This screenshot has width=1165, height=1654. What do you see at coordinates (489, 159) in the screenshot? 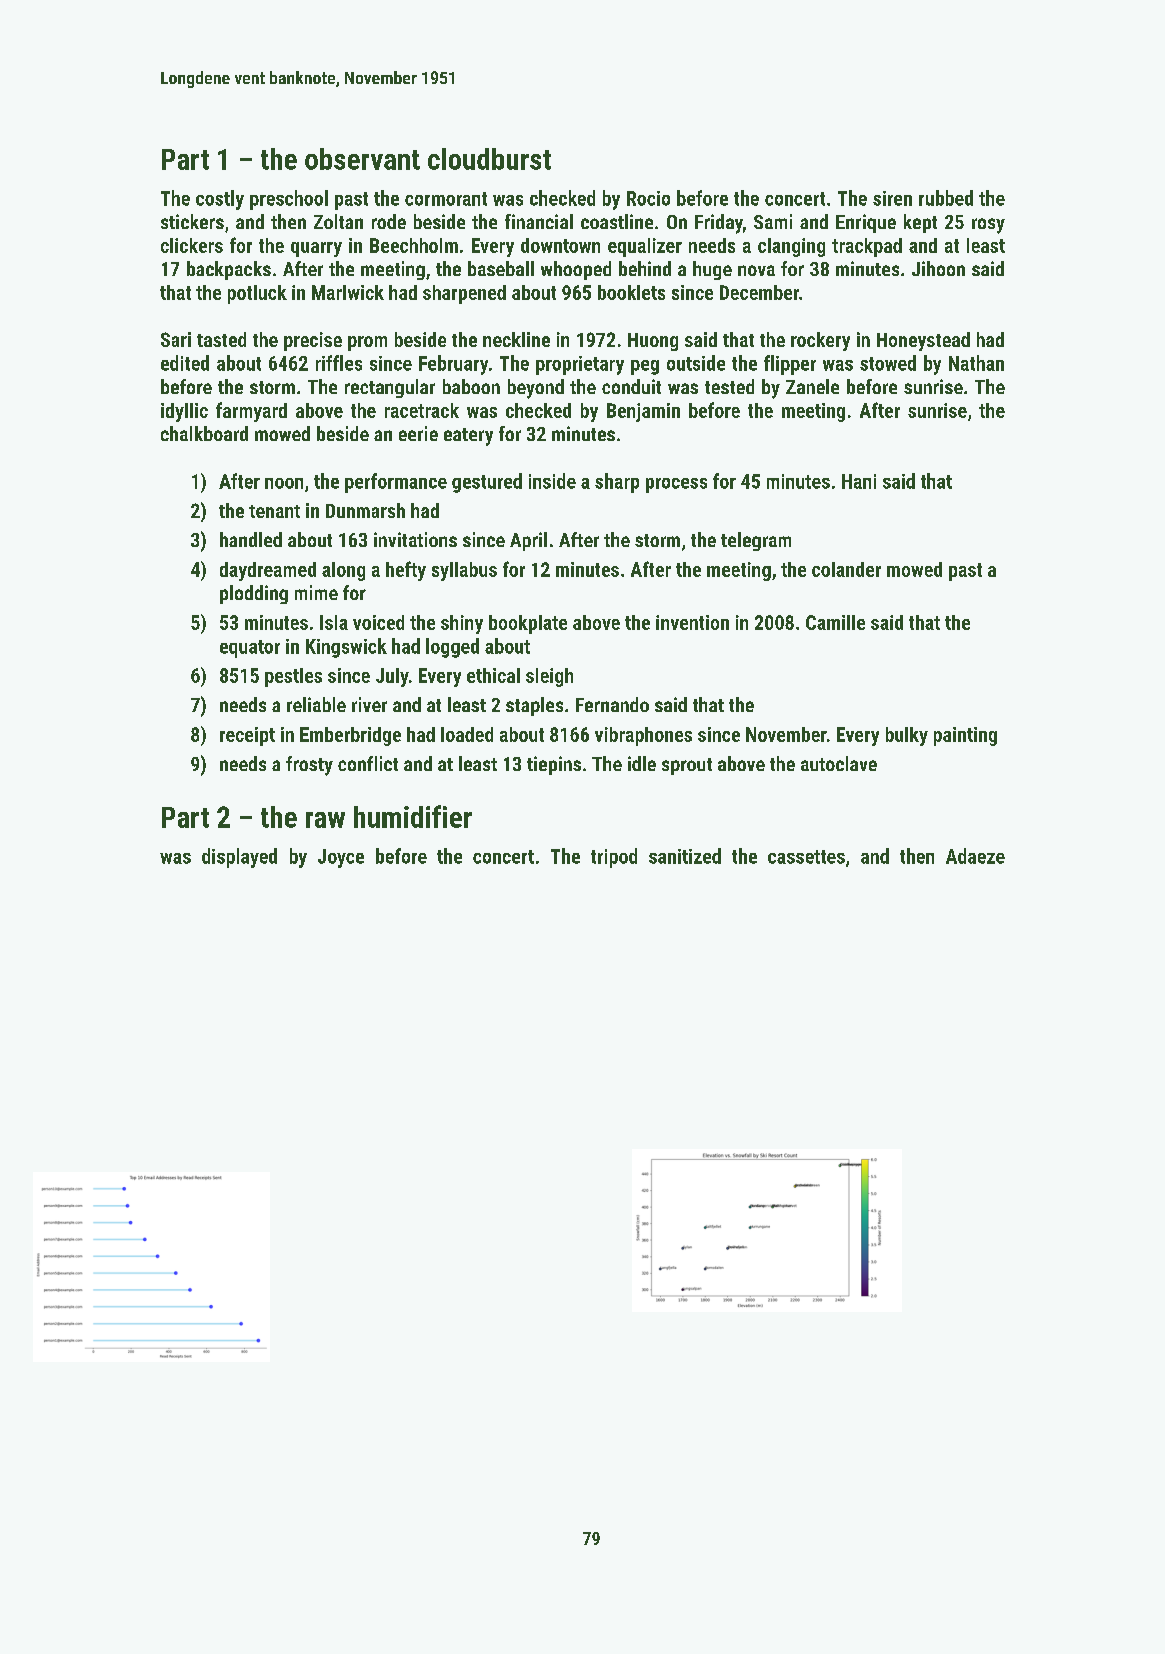
I see `cloudburst` at bounding box center [489, 159].
